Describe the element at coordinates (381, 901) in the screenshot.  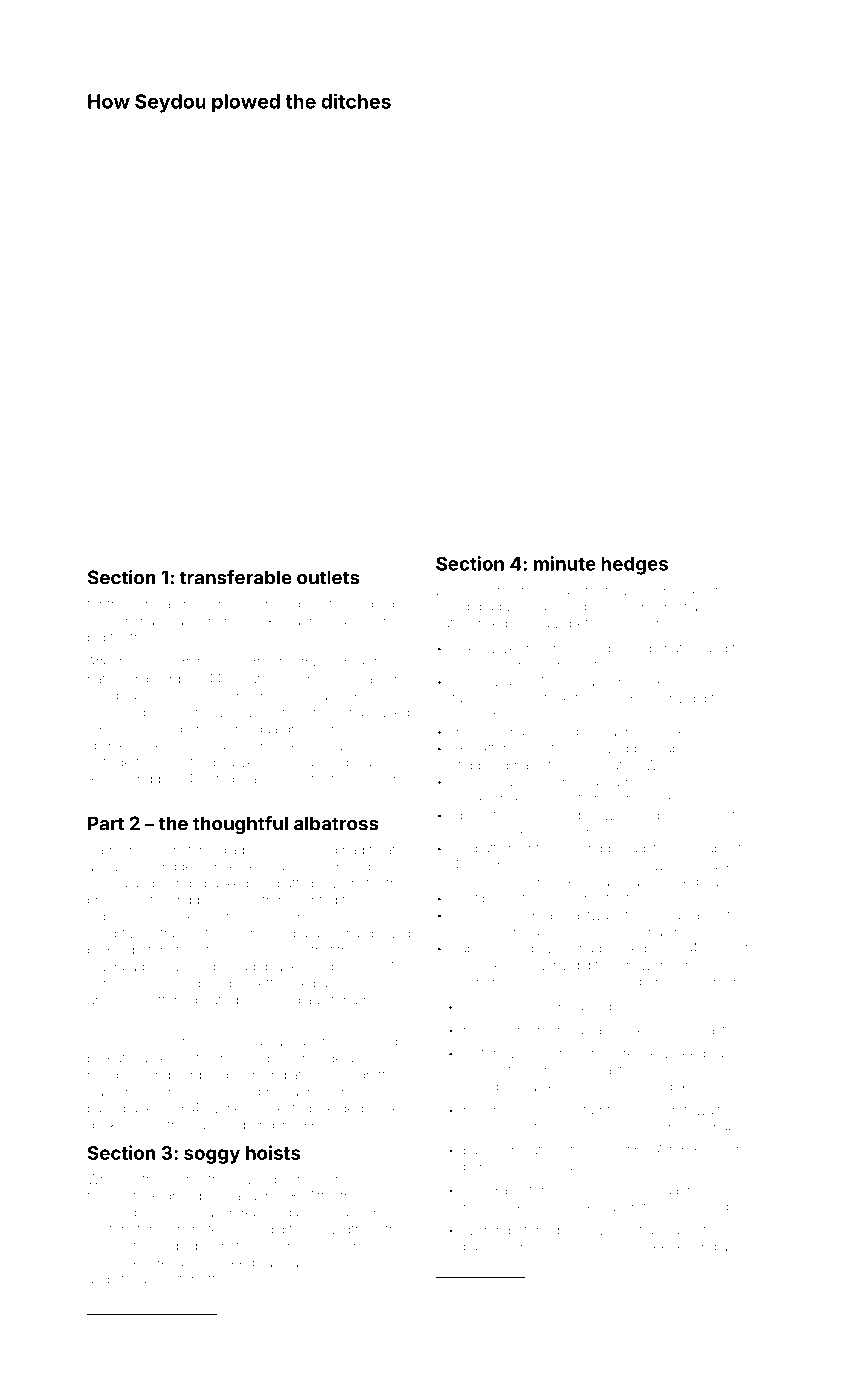
I see `scaly` at that location.
